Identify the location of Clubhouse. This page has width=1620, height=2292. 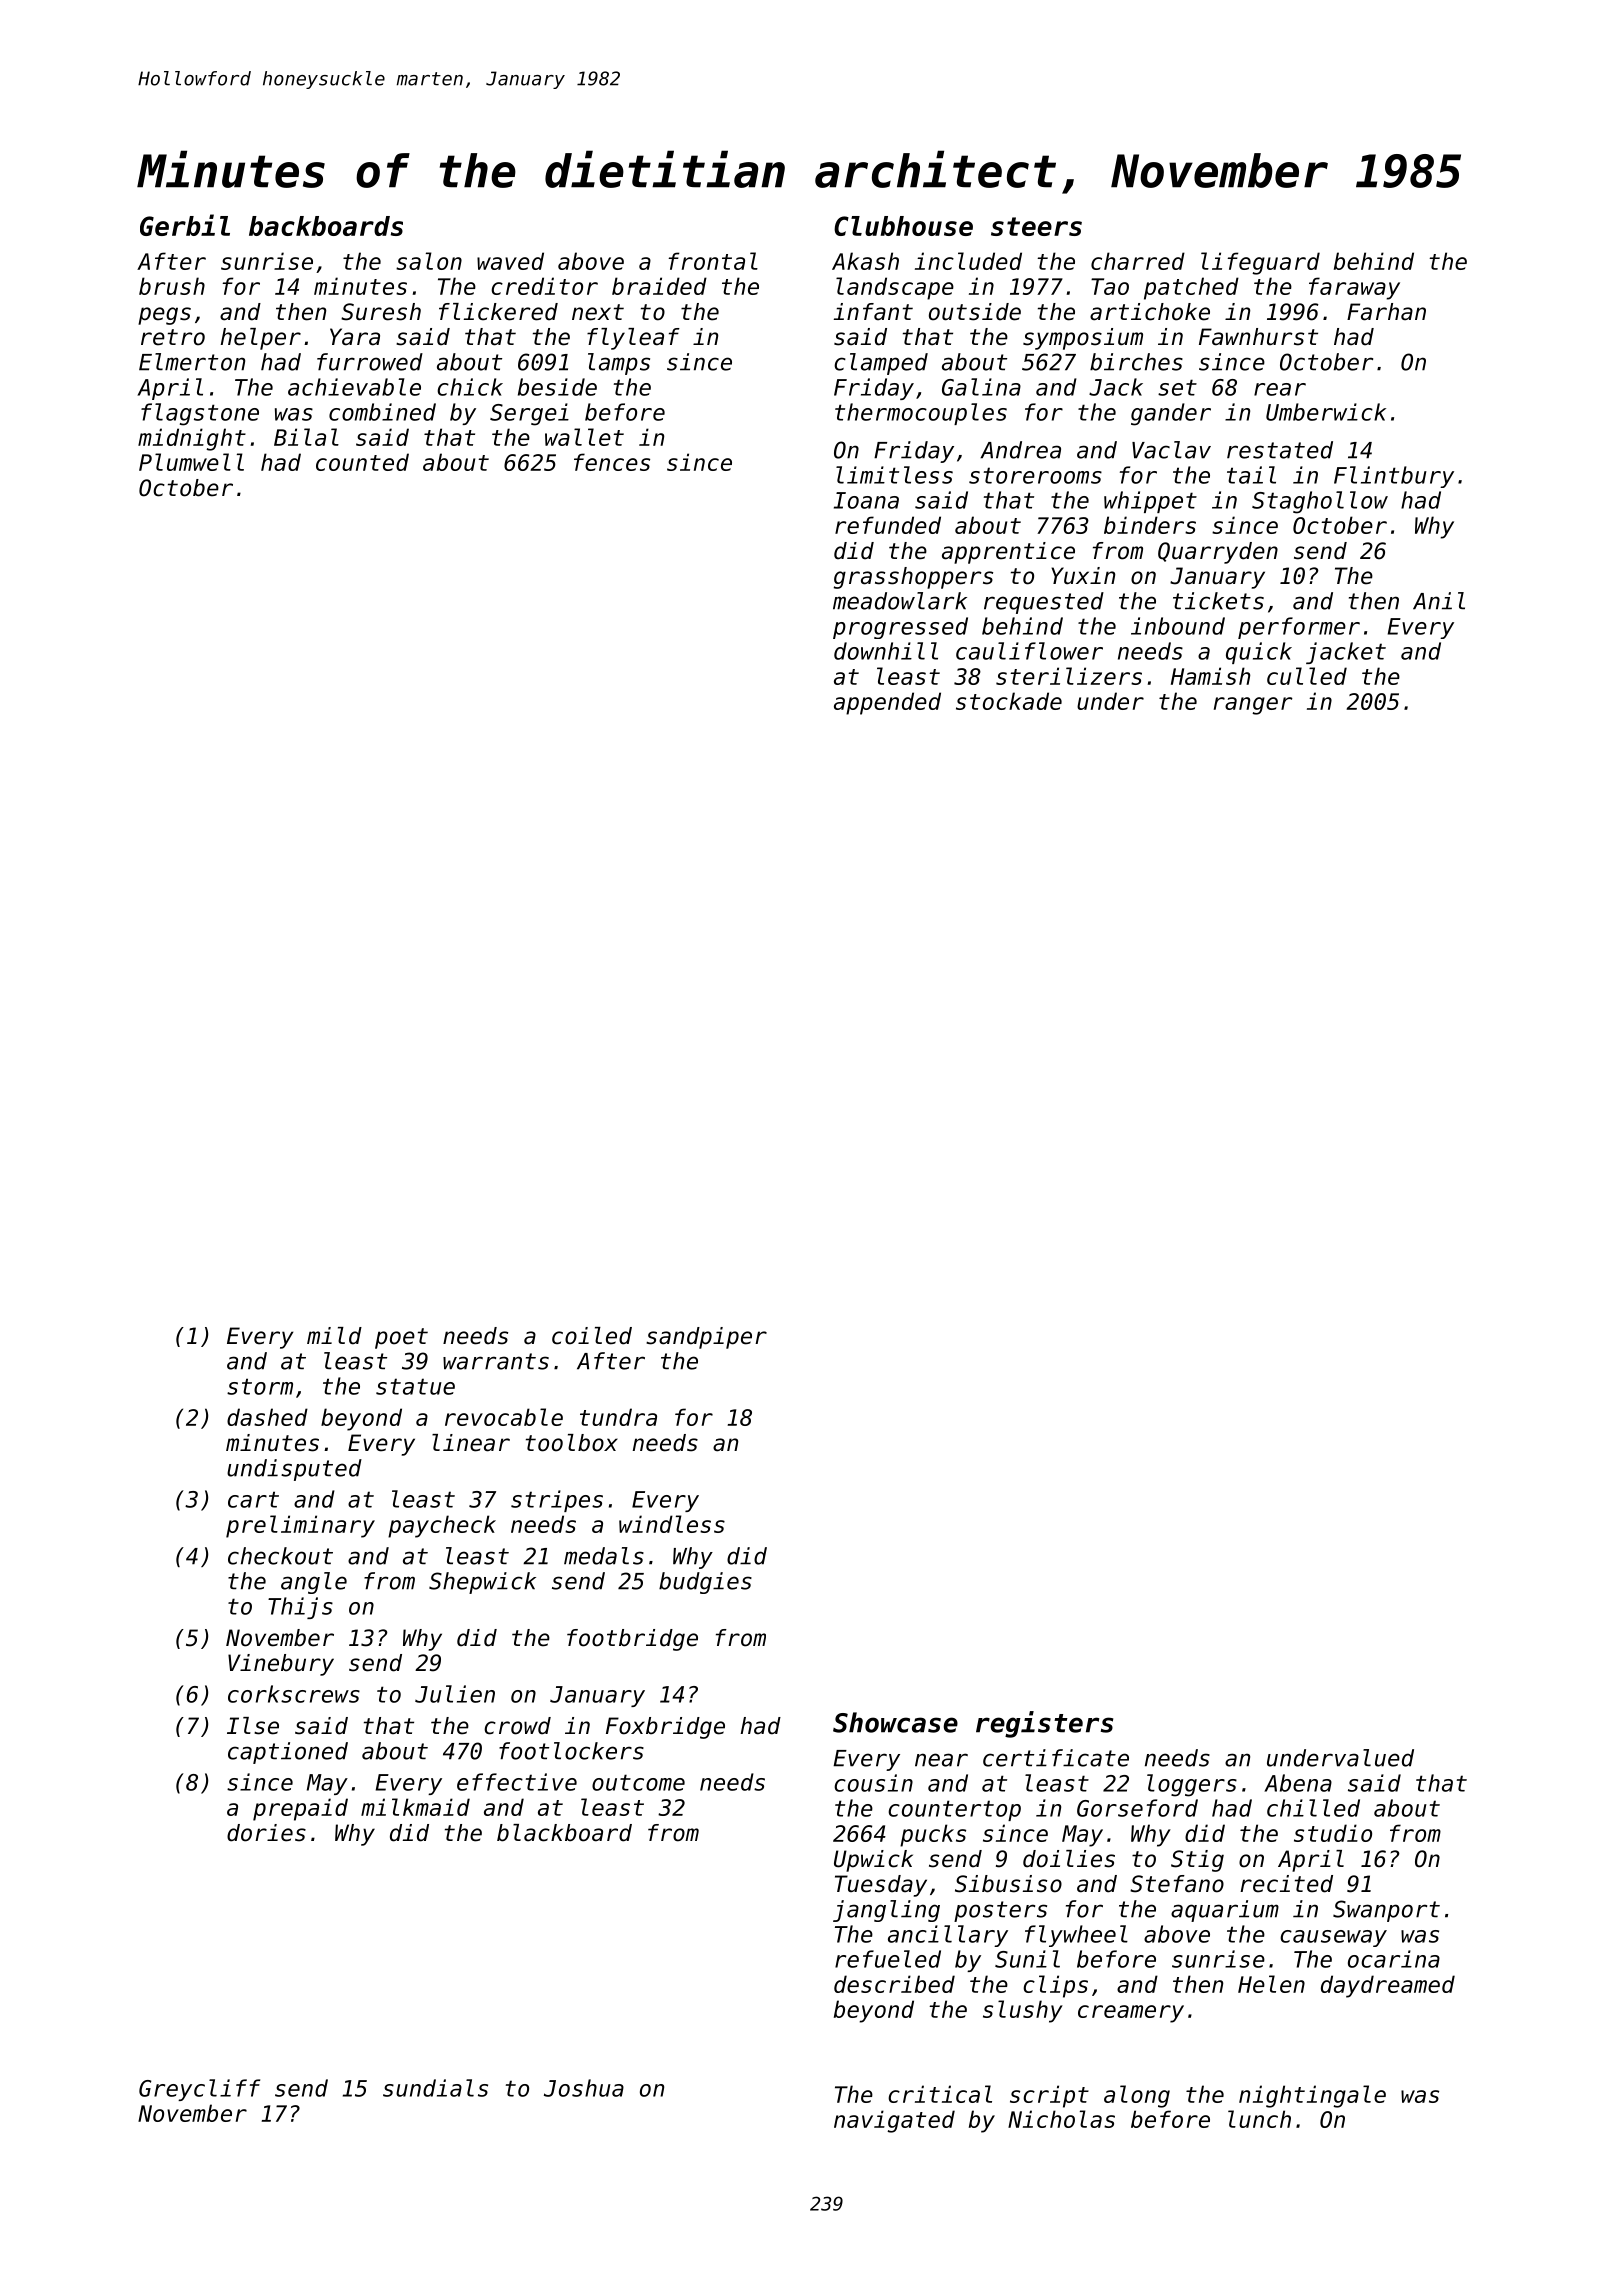
(903, 226).
